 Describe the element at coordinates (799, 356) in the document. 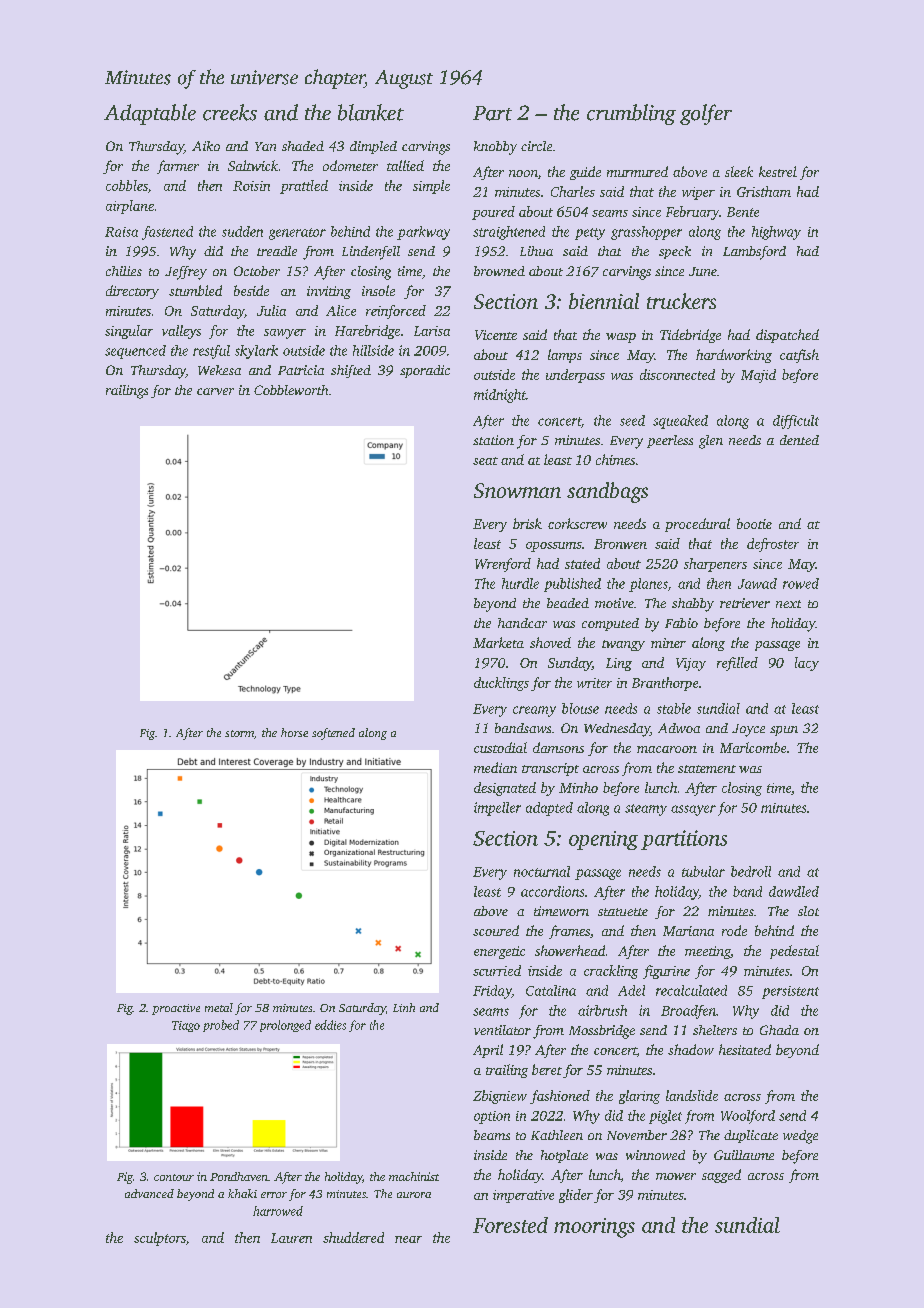

I see `catfish` at that location.
